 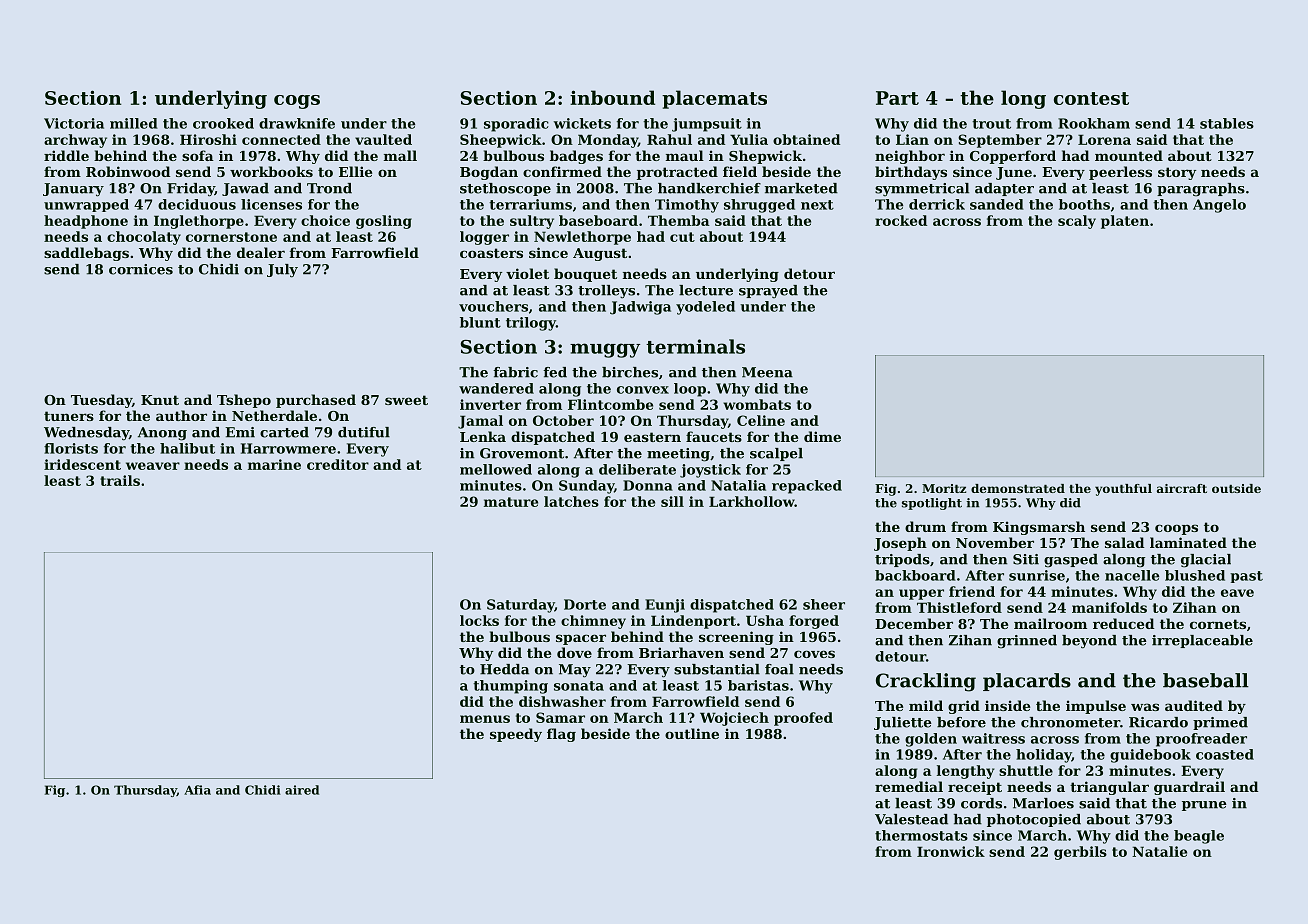 I want to click on July, so click(x=282, y=271).
